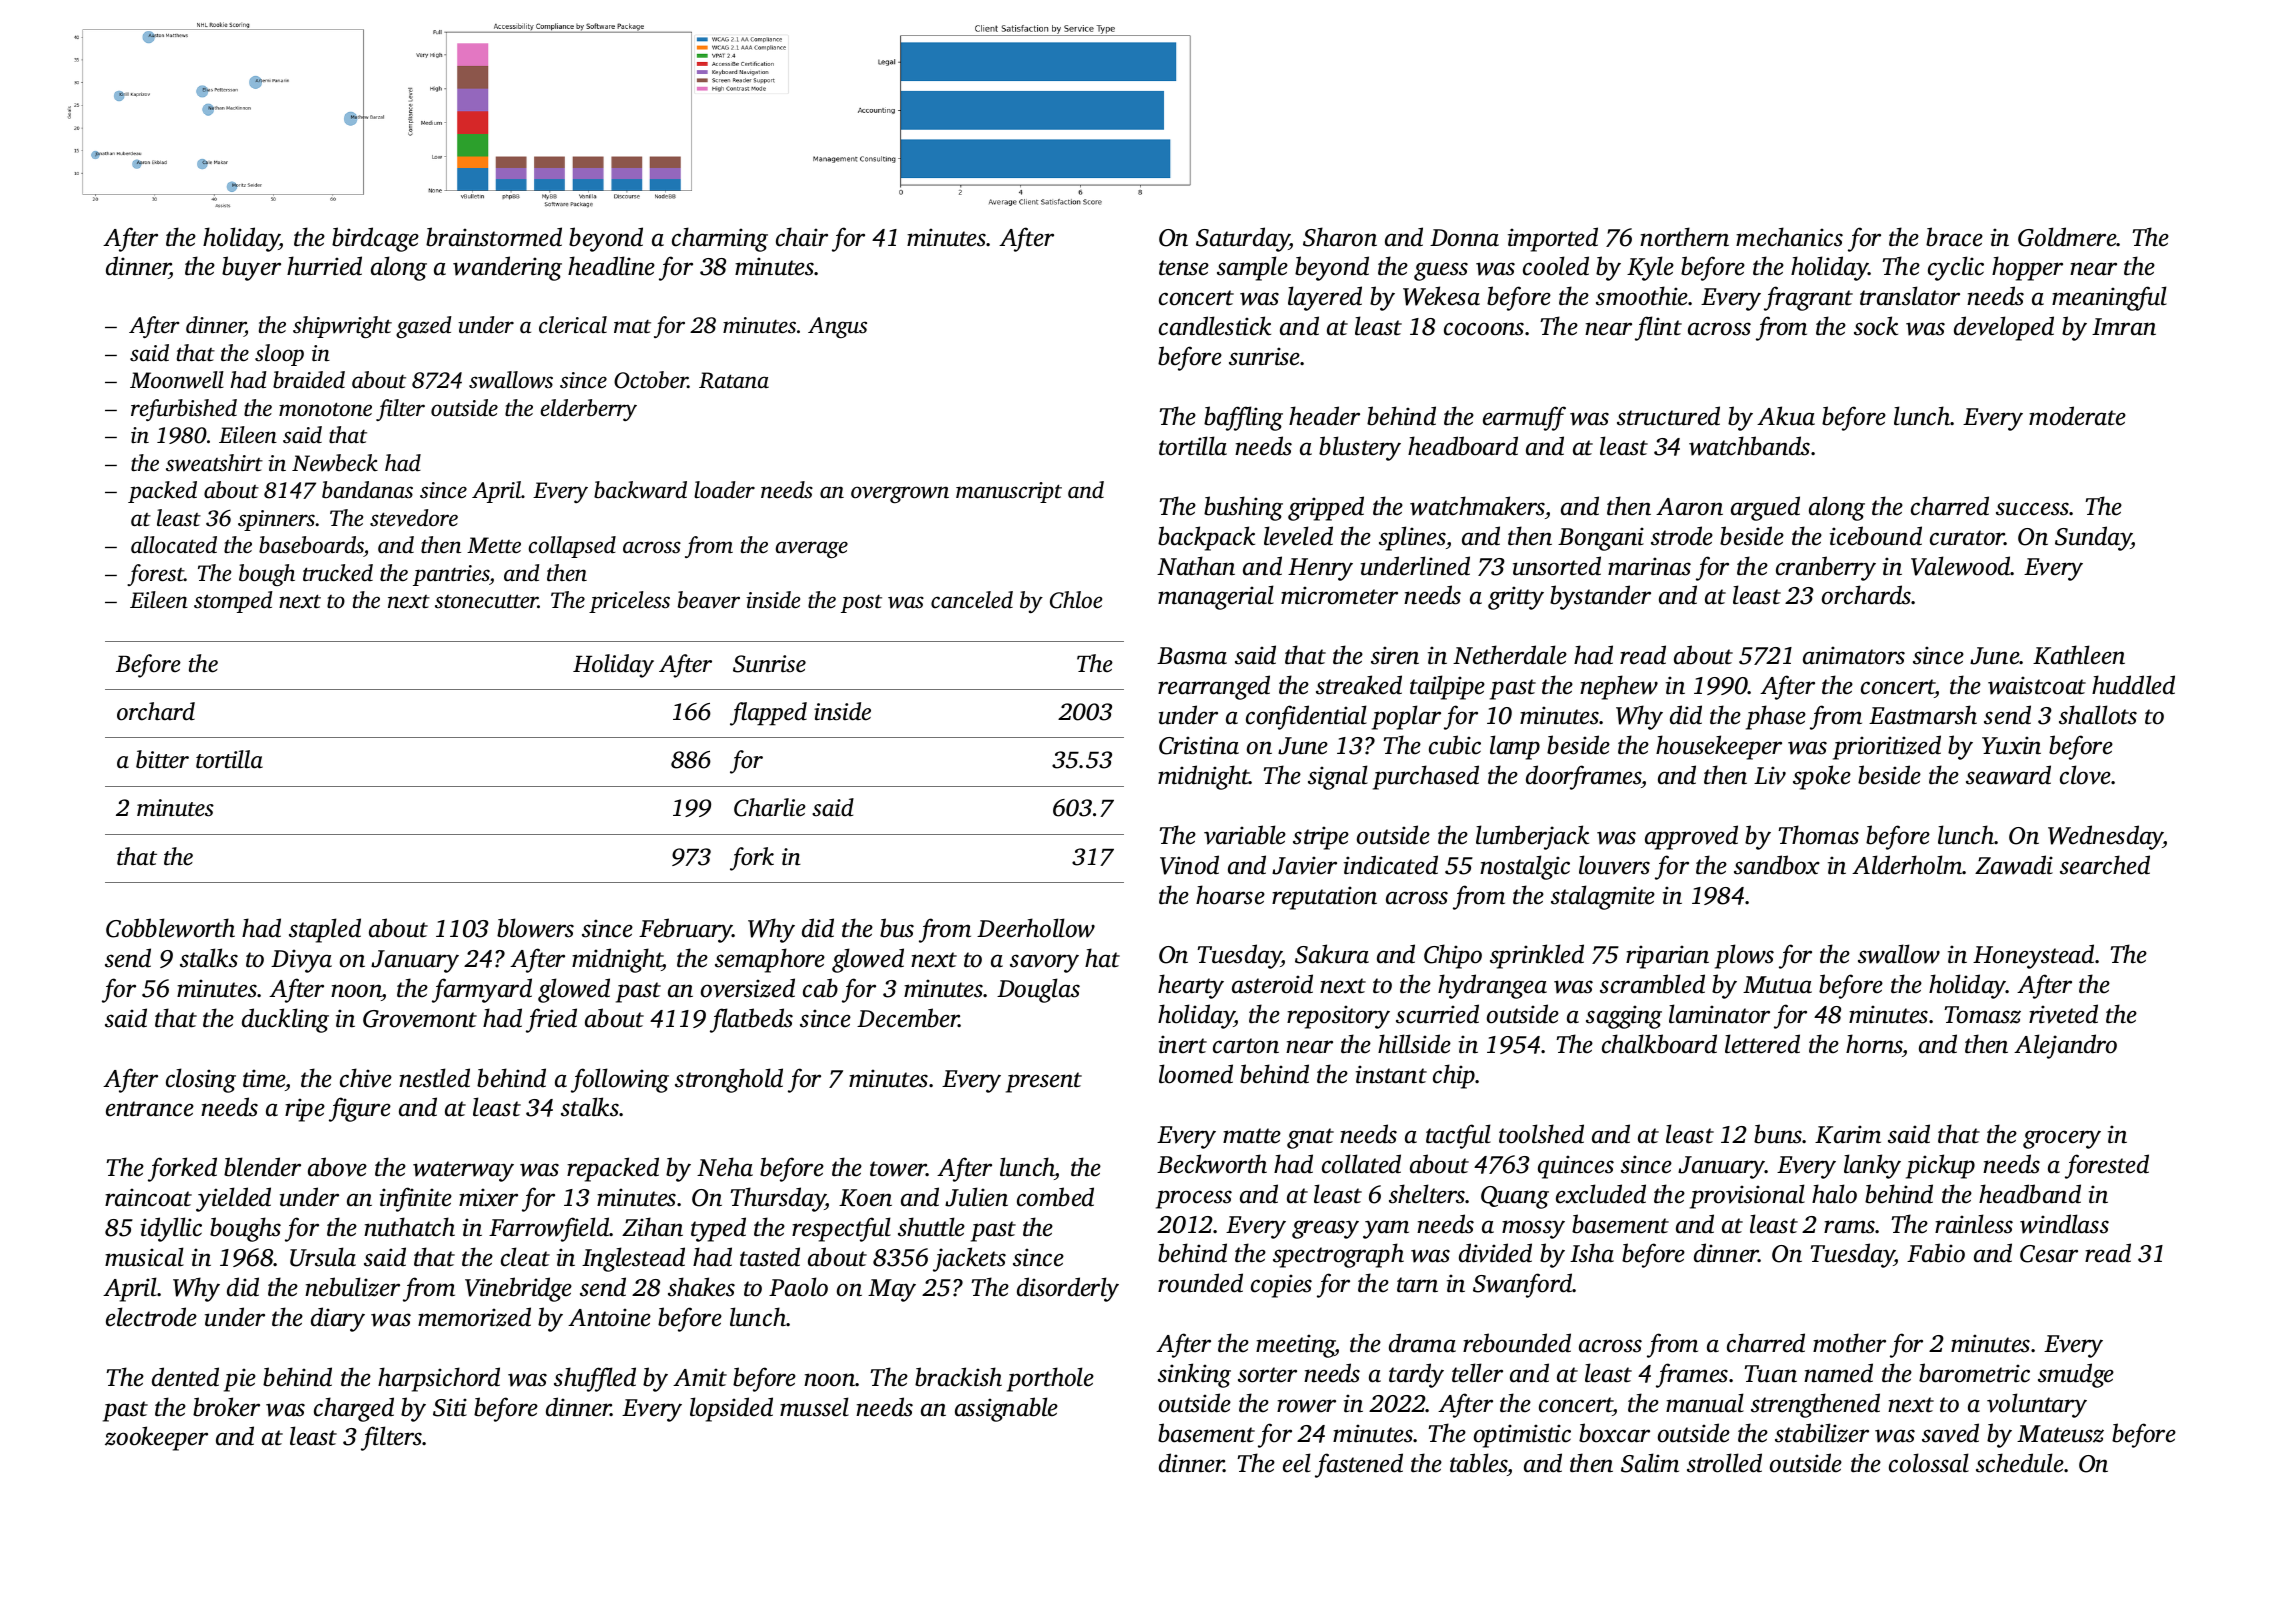 The height and width of the screenshot is (1614, 2282). What do you see at coordinates (2004, 328) in the screenshot?
I see `developed` at bounding box center [2004, 328].
